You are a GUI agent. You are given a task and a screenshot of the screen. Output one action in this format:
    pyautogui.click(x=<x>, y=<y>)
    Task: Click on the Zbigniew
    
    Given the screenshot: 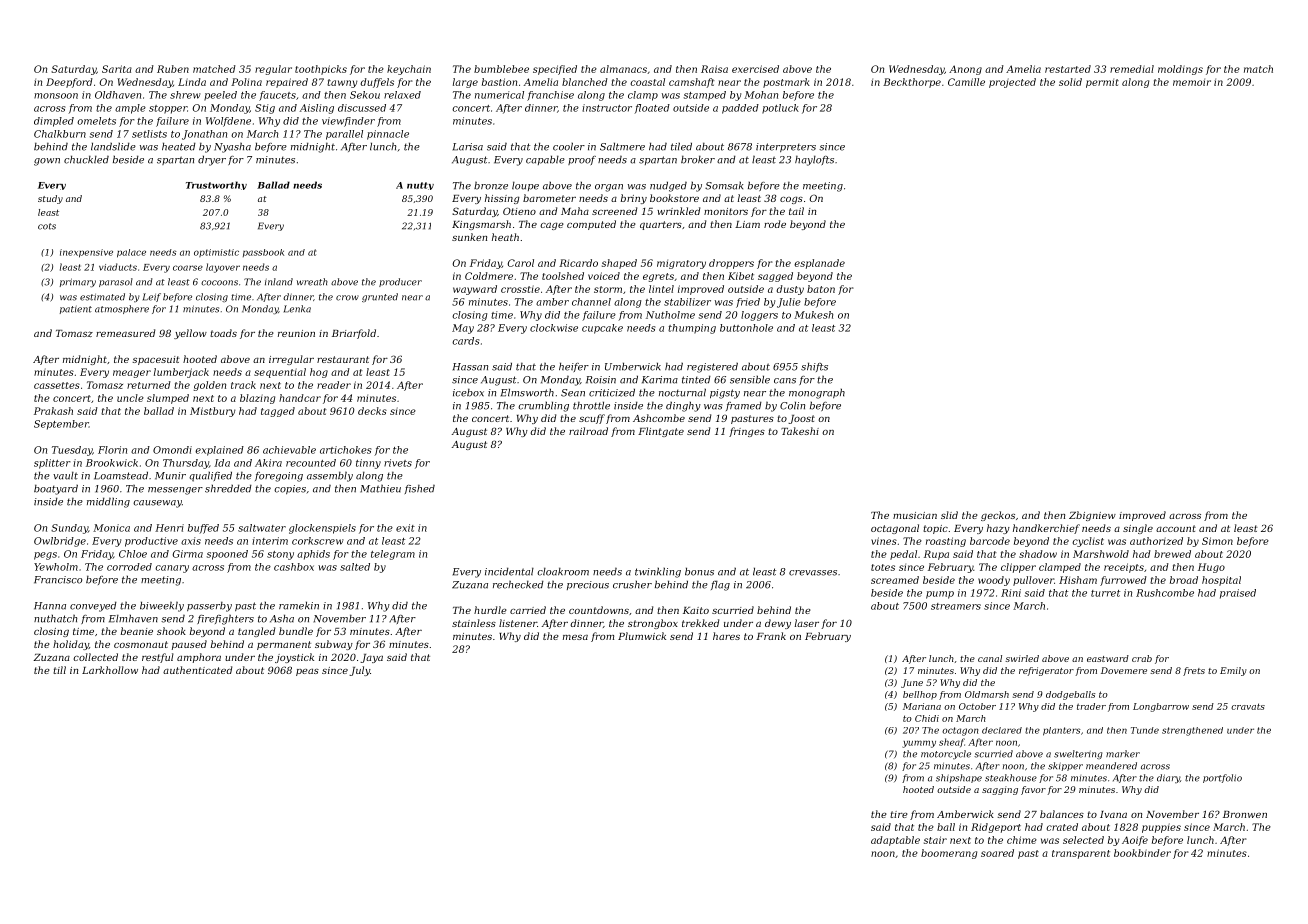 What is the action you would take?
    pyautogui.click(x=1092, y=516)
